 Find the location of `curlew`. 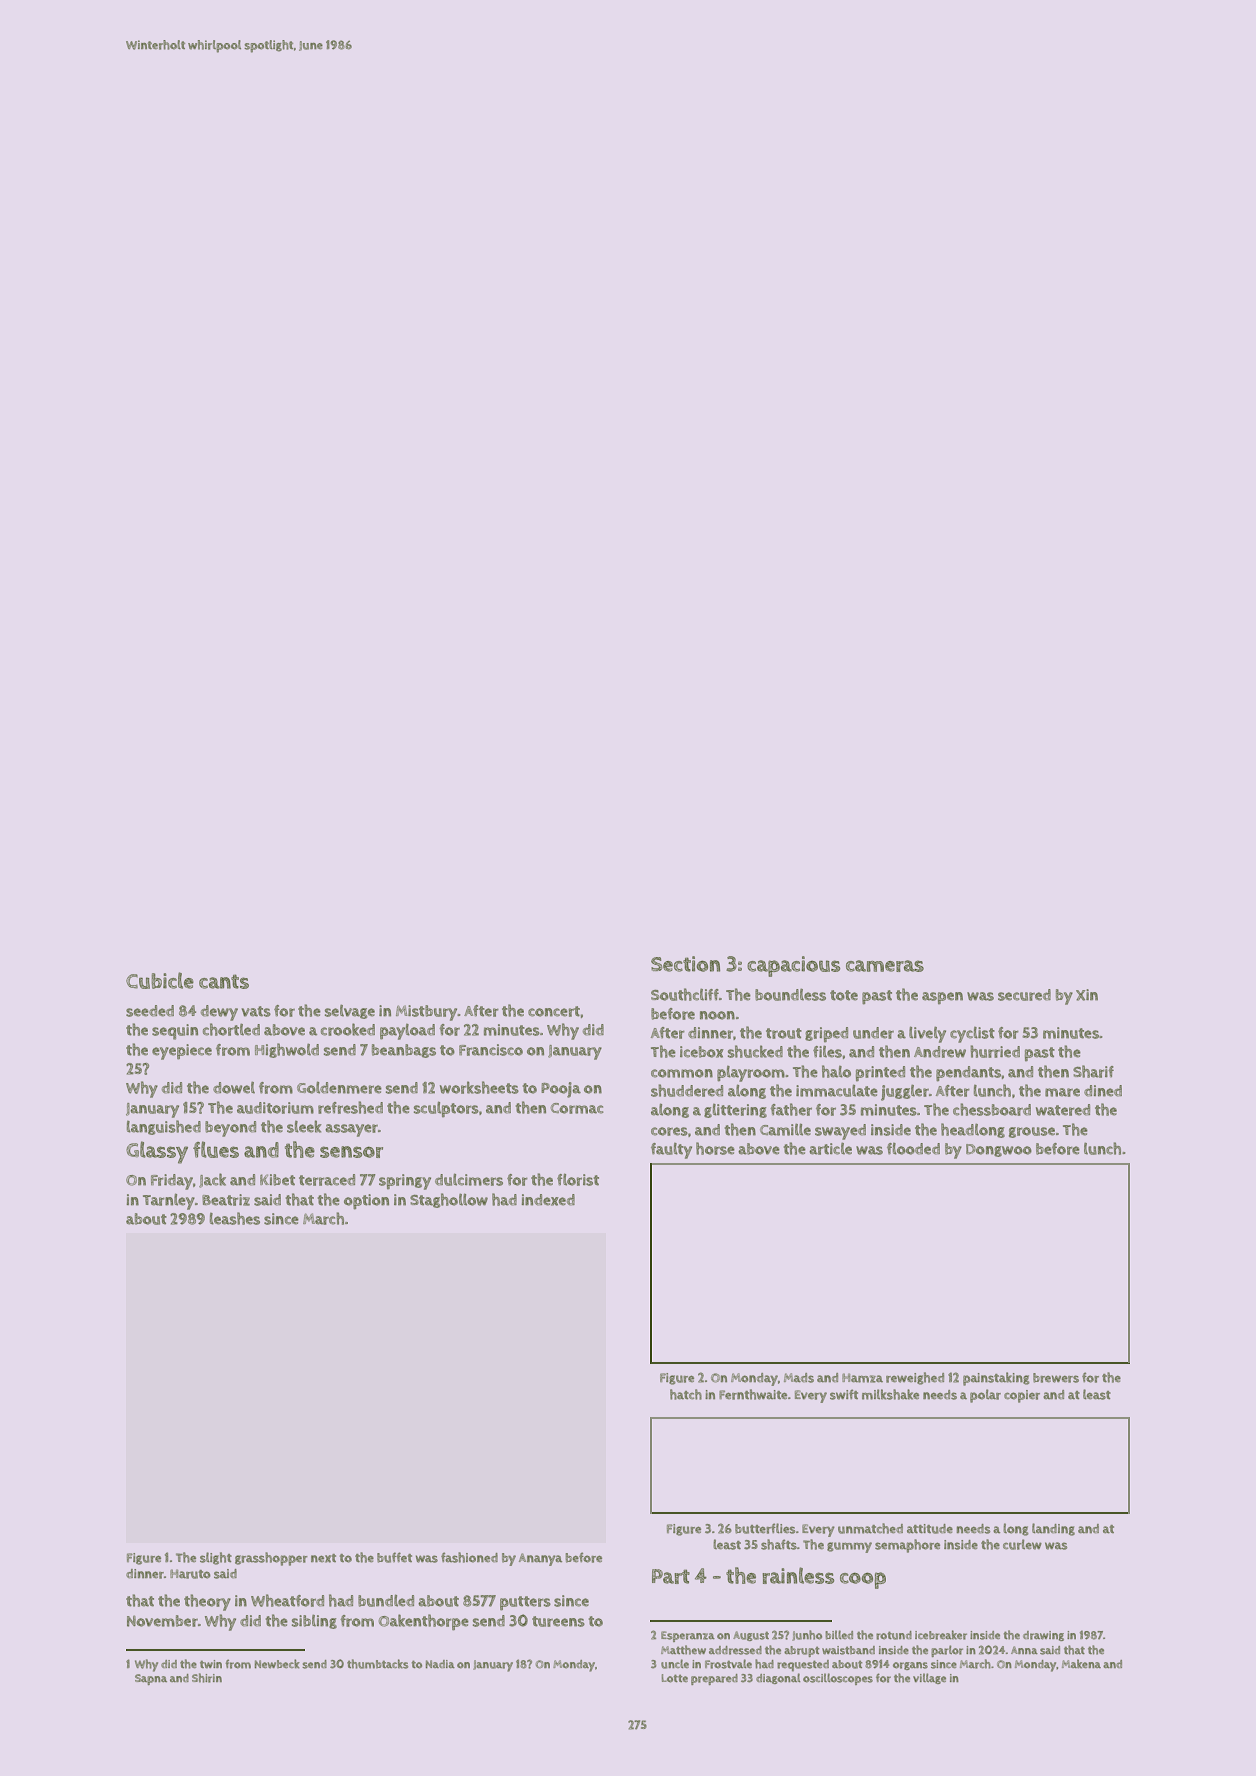

curlew is located at coordinates (1022, 1544).
